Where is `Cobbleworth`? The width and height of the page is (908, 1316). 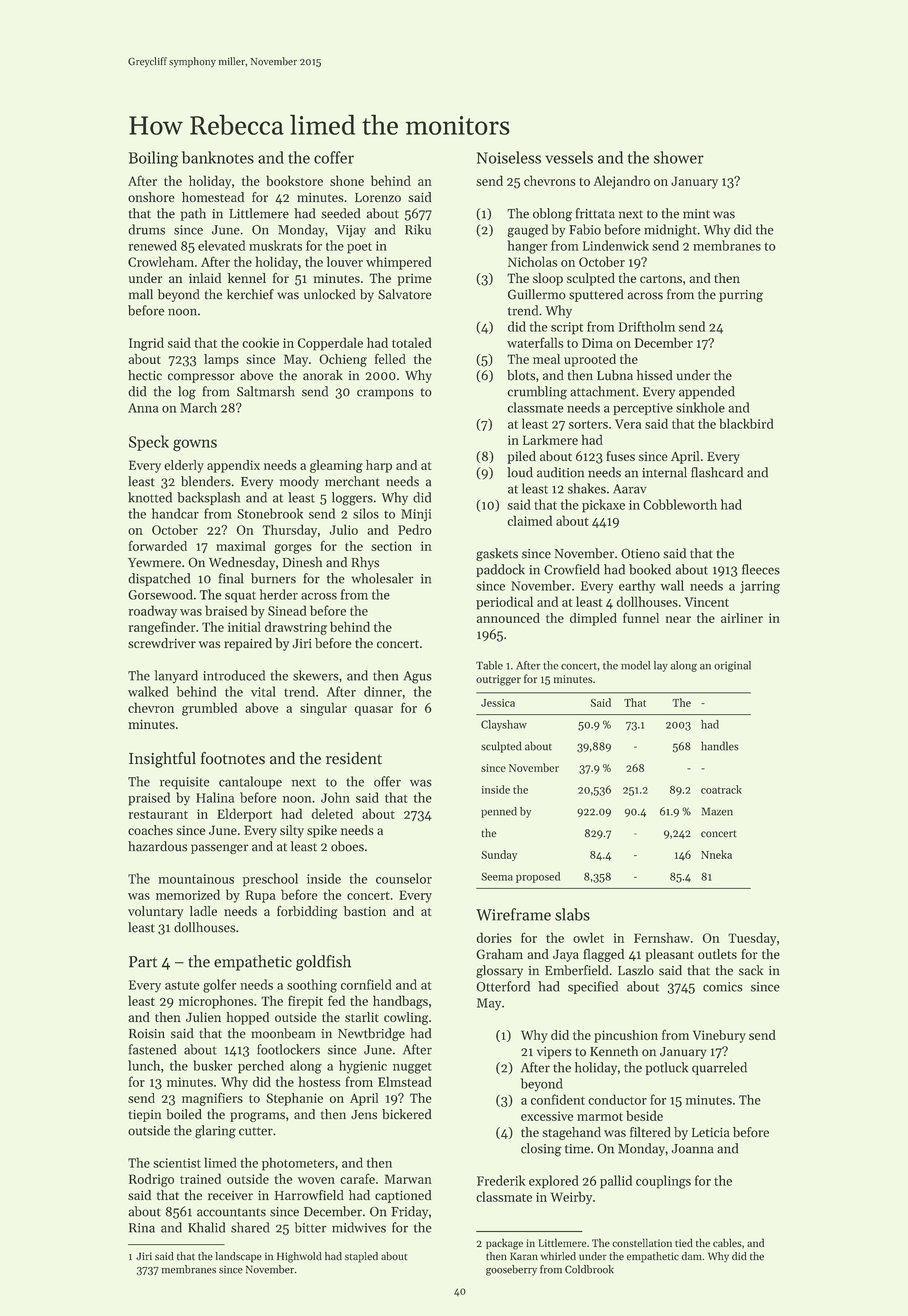 Cobbleworth is located at coordinates (680, 504).
